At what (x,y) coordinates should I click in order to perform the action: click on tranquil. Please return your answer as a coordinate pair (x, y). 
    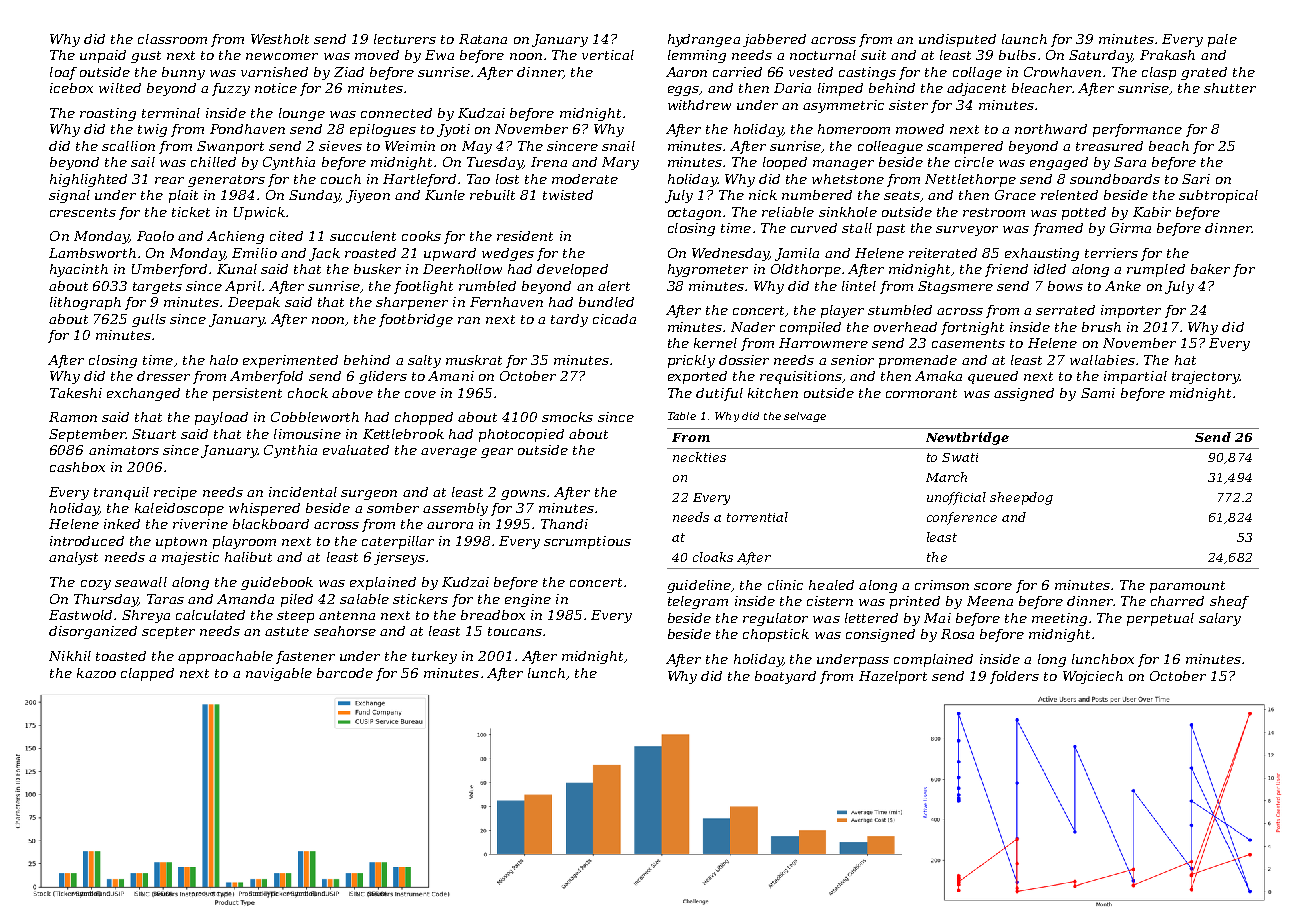
    Looking at the image, I should click on (121, 493).
